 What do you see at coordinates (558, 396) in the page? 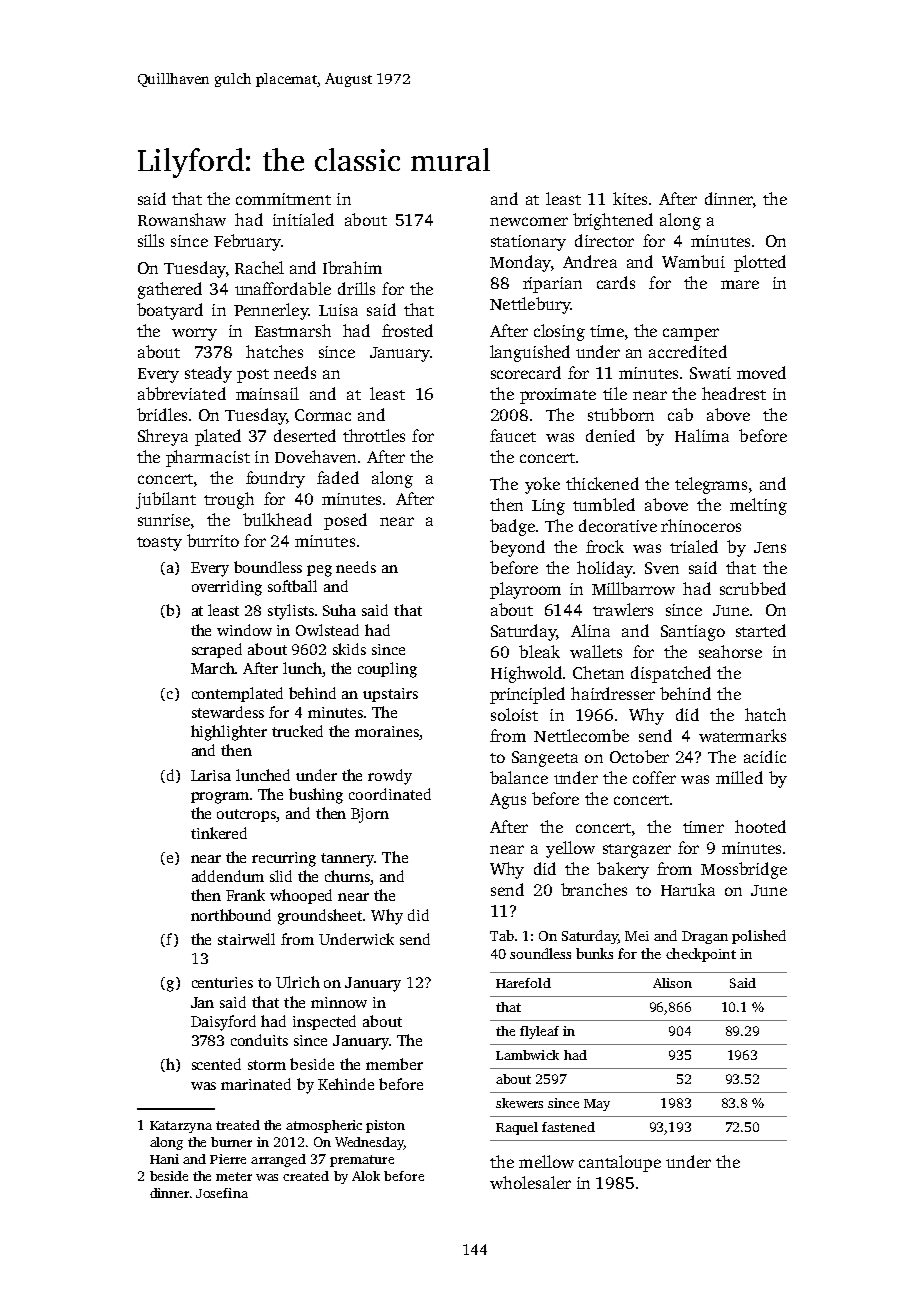
I see `proximate` at bounding box center [558, 396].
